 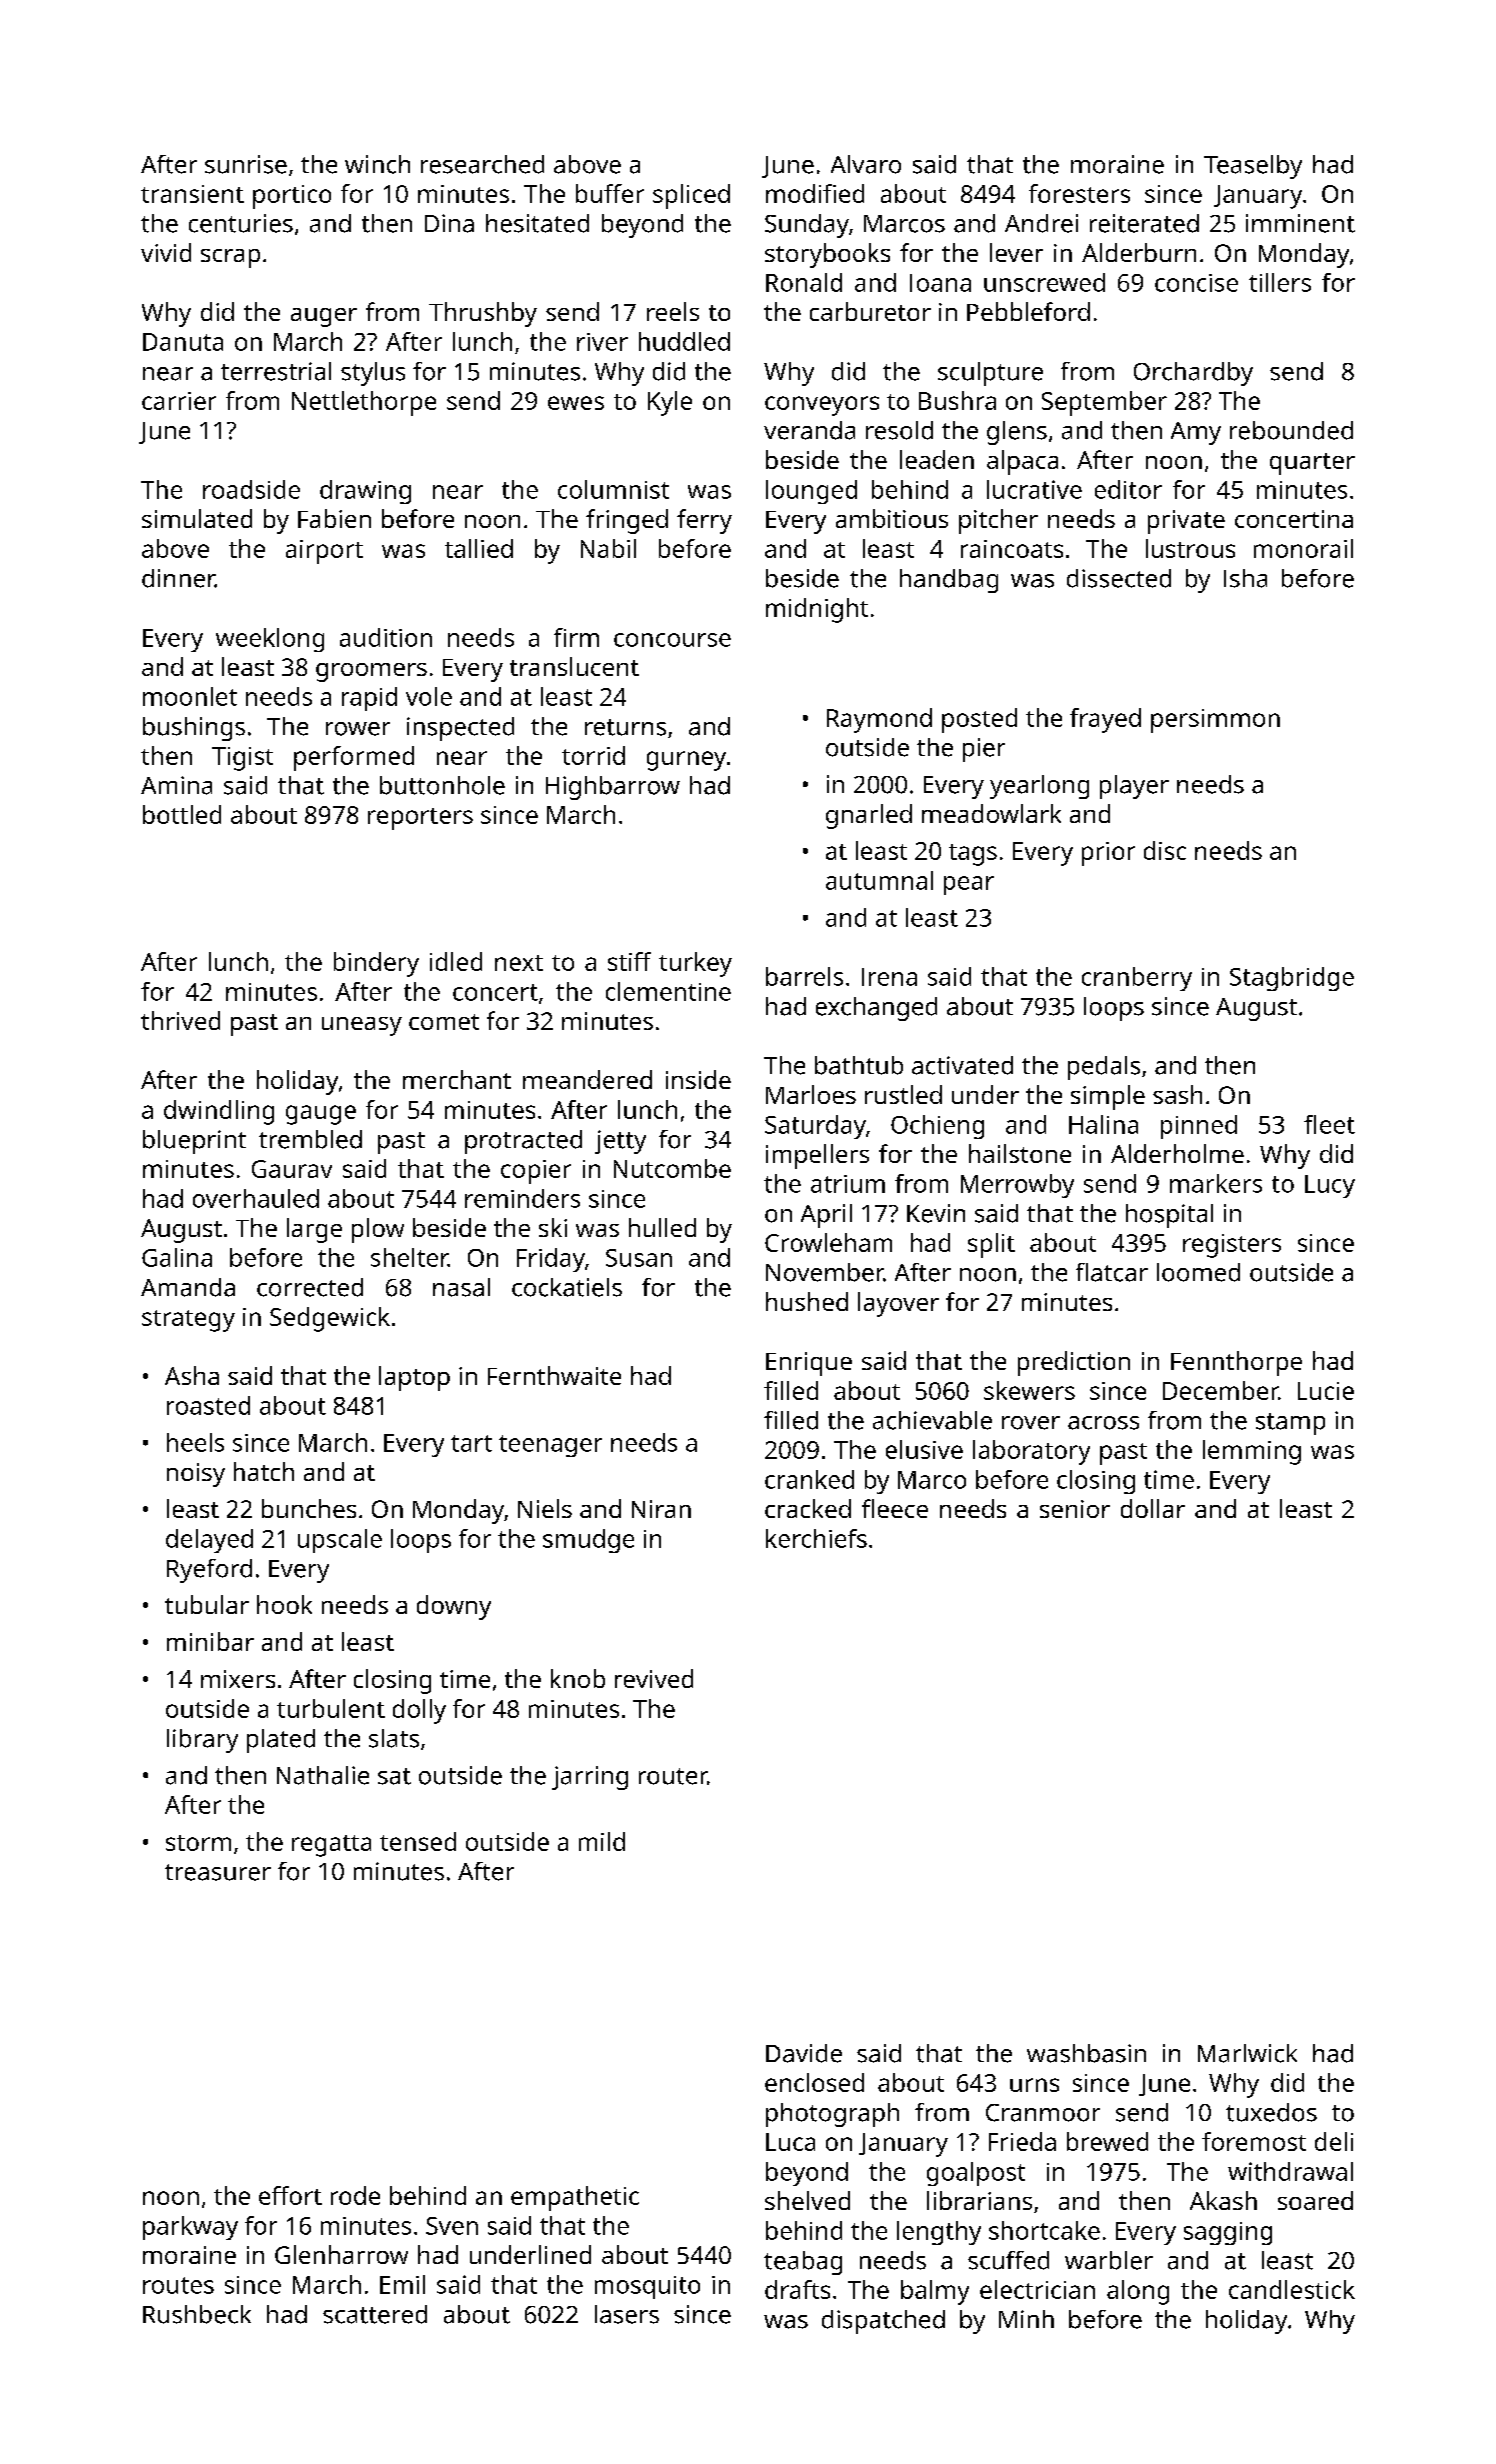 What do you see at coordinates (207, 1604) in the screenshot?
I see `tubular` at bounding box center [207, 1604].
